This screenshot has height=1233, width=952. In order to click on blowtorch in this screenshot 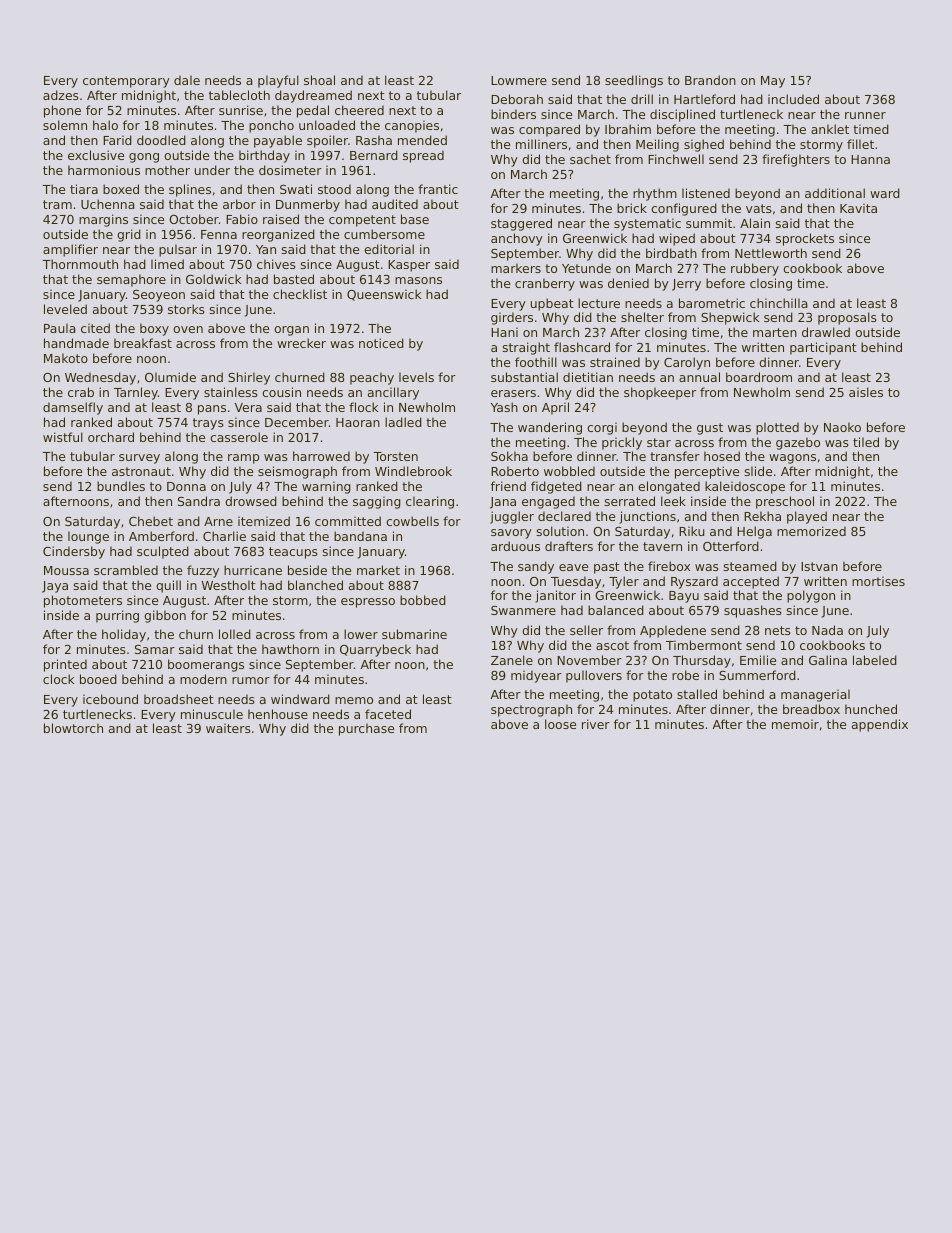, I will do `click(73, 728)`.
